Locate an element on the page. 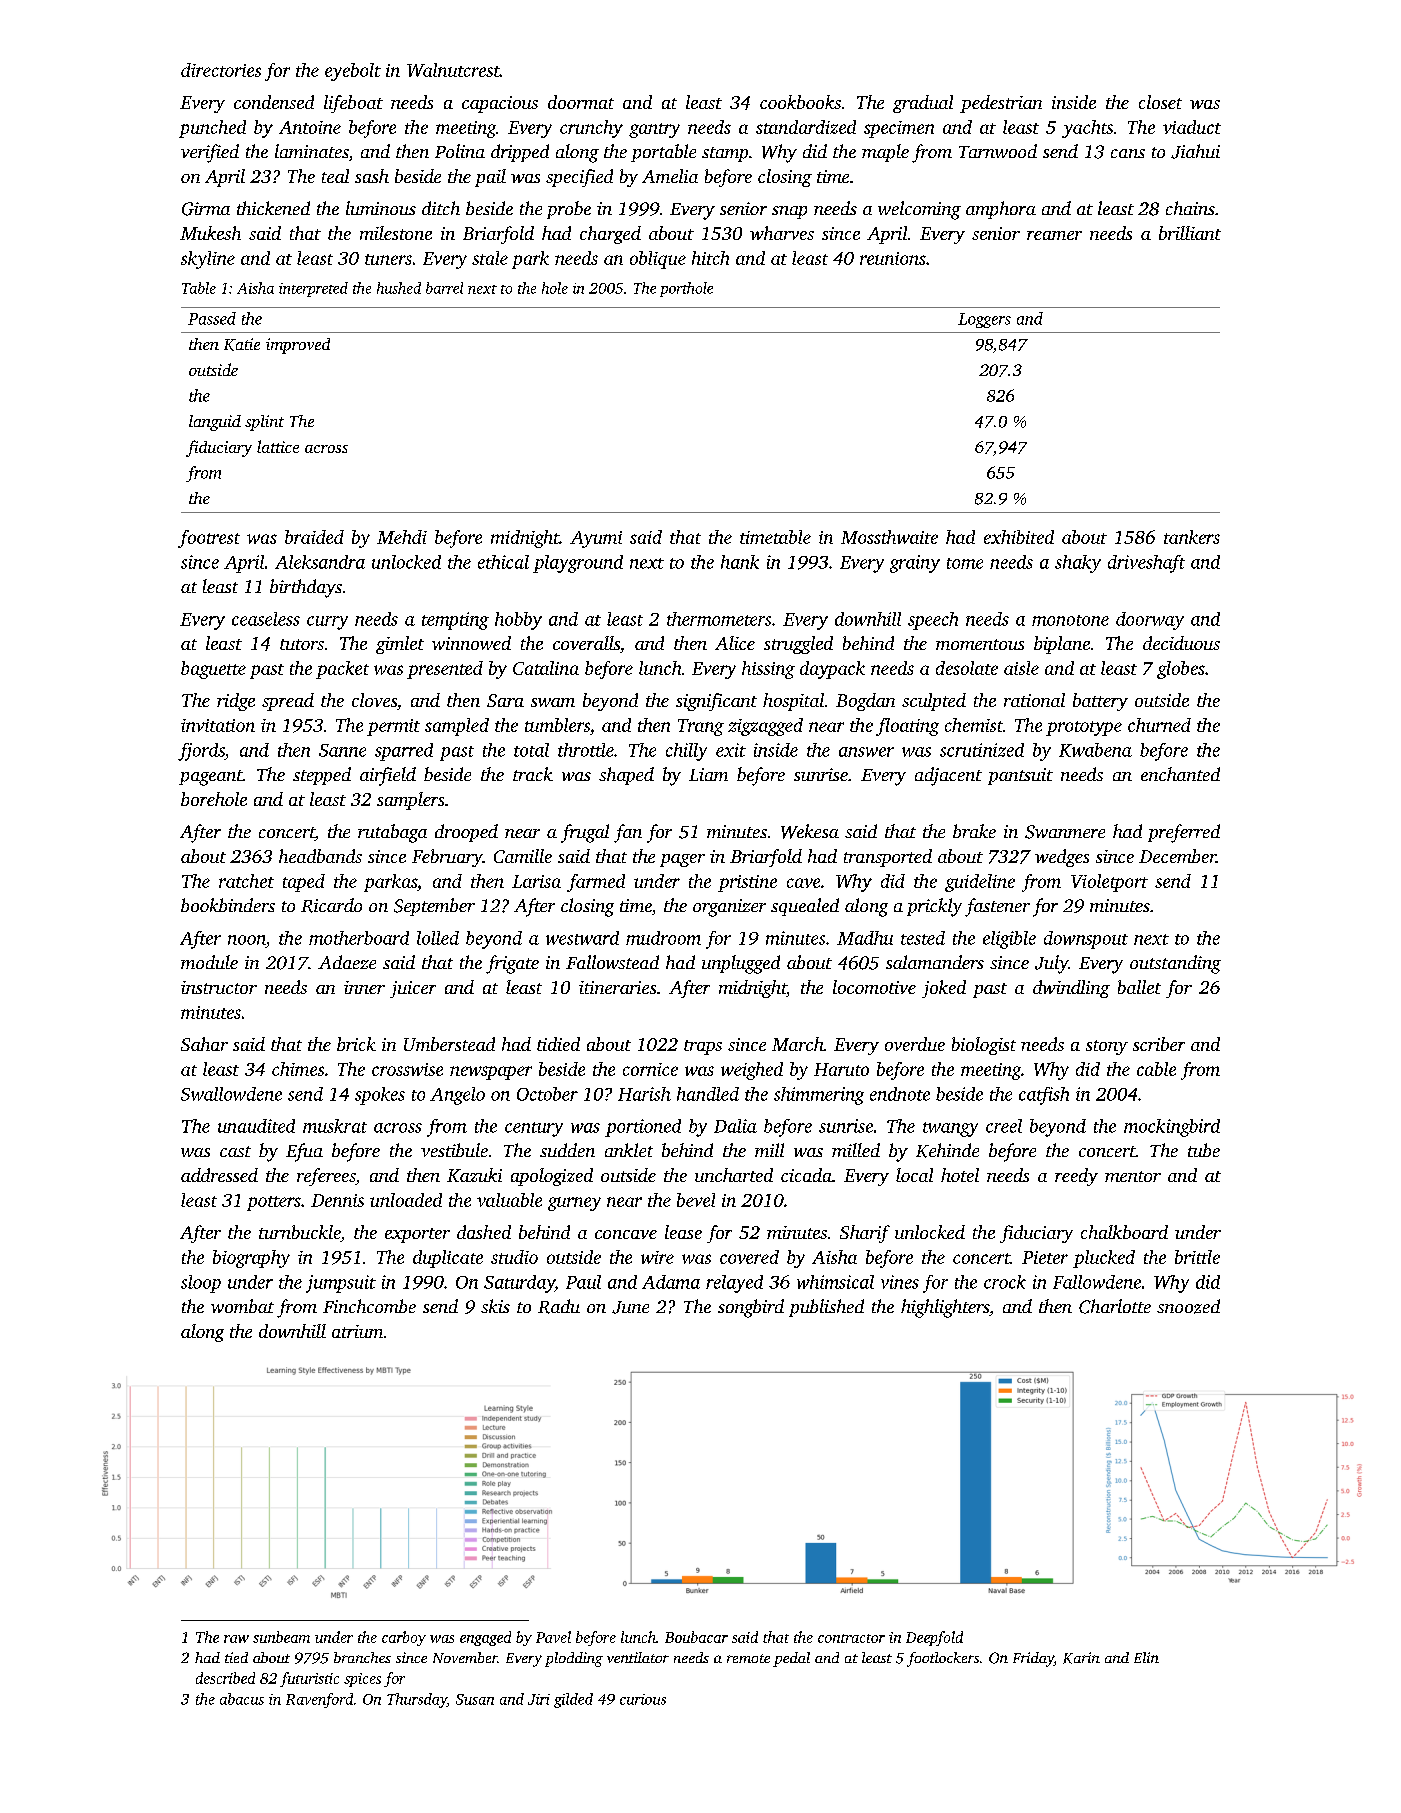 The image size is (1401, 1813). Adama is located at coordinates (671, 1282).
